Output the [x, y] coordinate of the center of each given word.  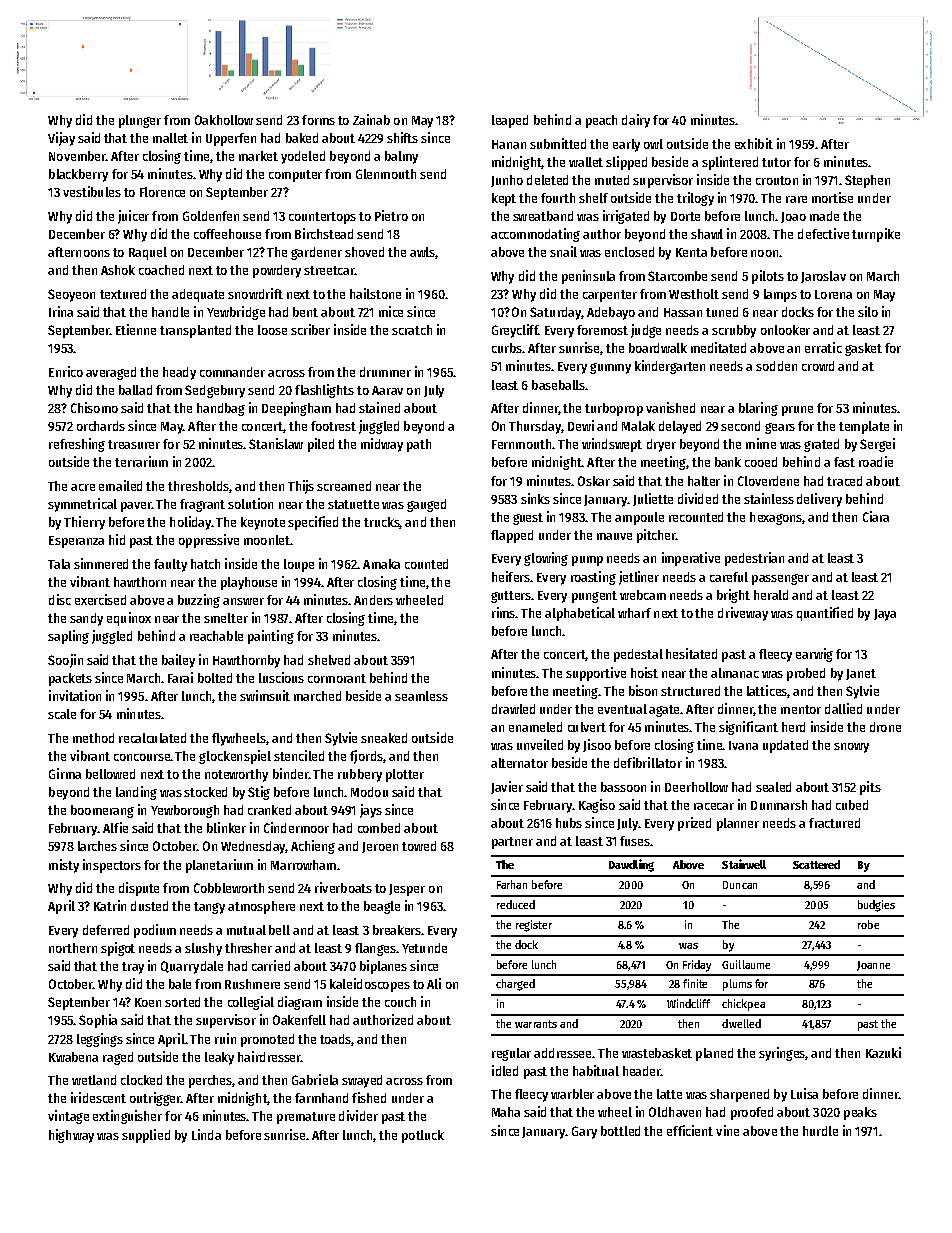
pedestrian [754, 559]
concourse [142, 757]
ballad [135, 390]
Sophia [98, 1021]
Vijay [61, 139]
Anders [373, 600]
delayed [680, 427]
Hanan [509, 144]
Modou [369, 792]
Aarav [387, 390]
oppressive [209, 541]
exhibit [754, 143]
